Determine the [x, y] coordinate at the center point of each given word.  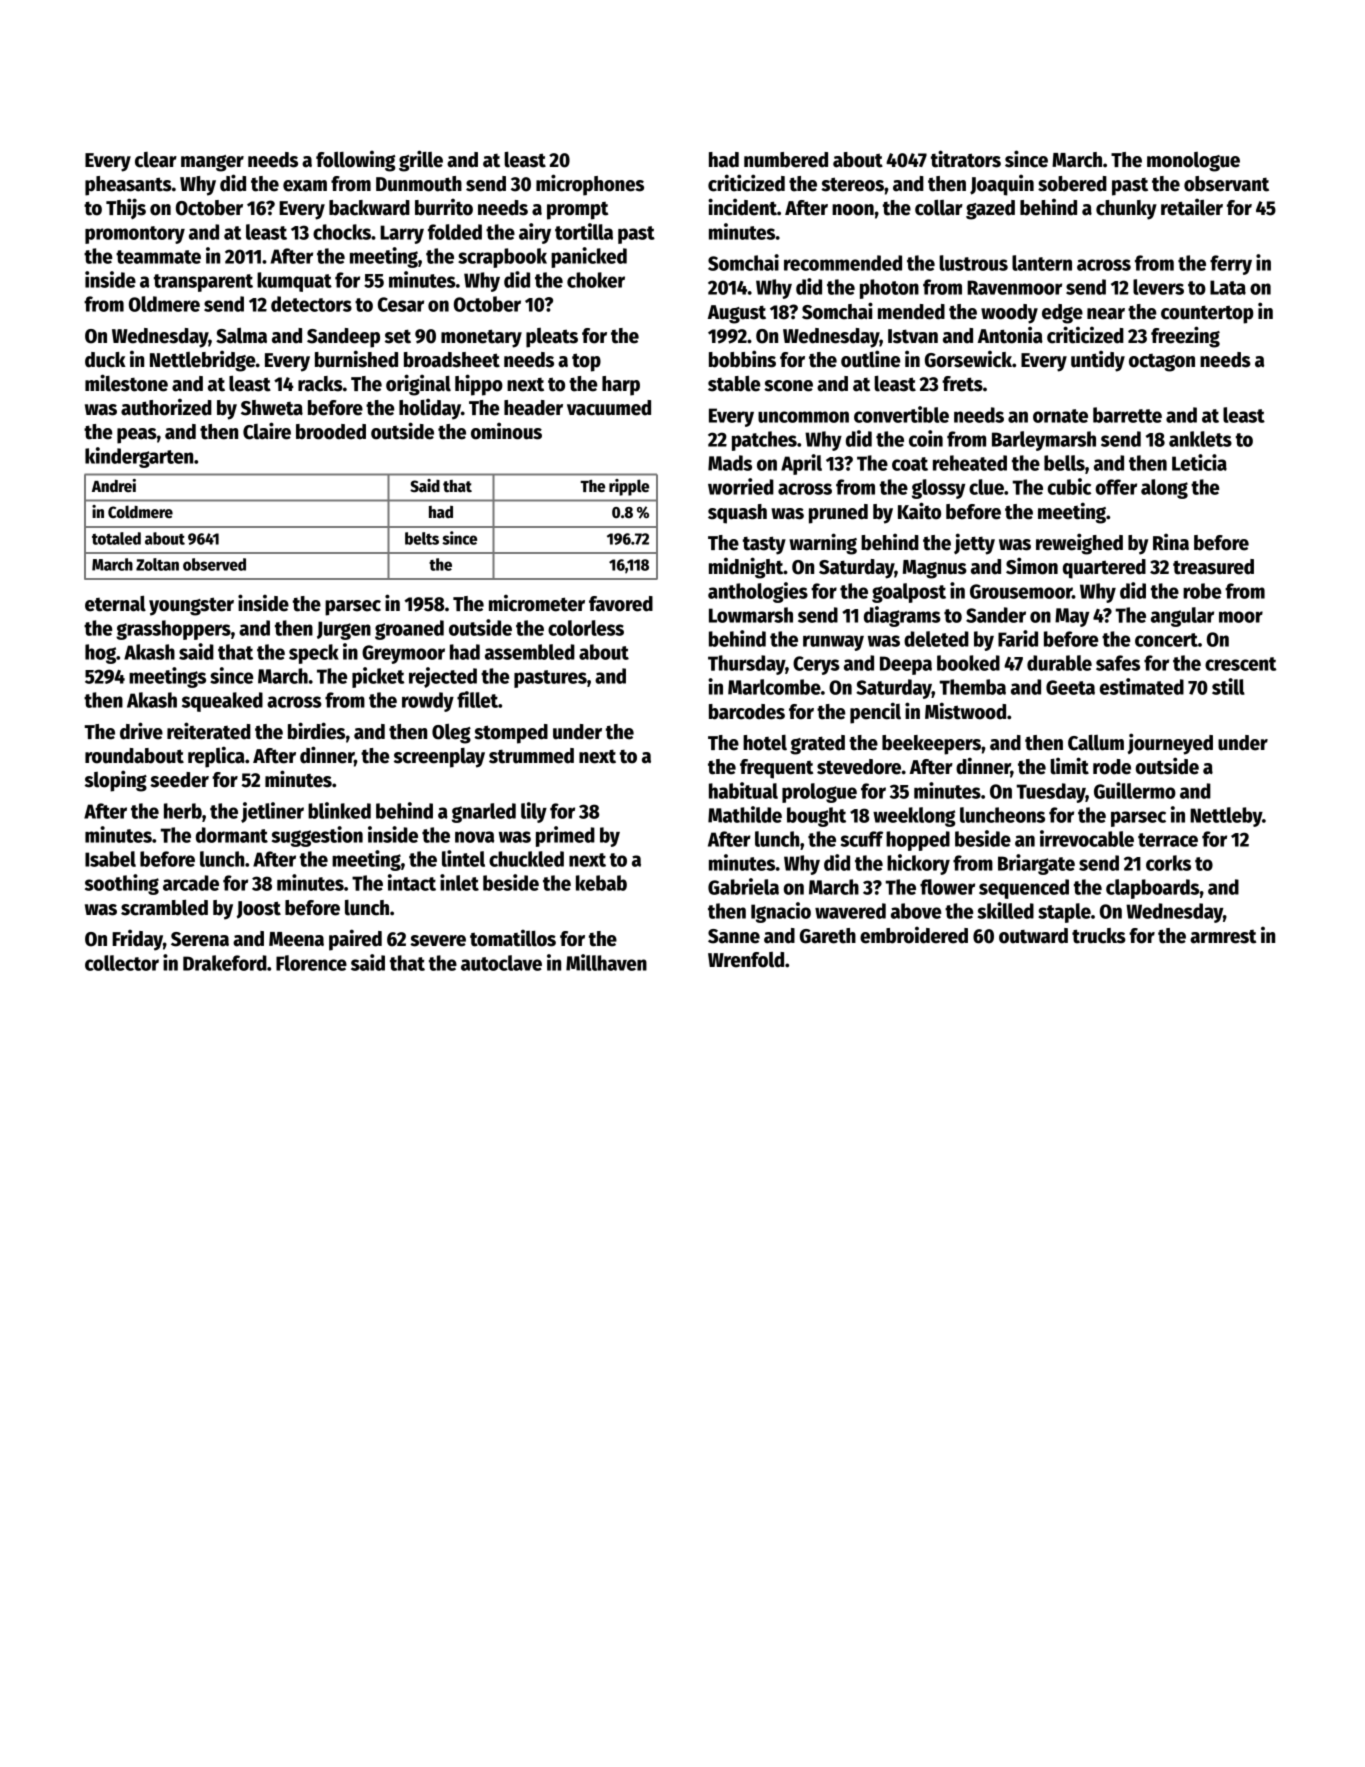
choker [596, 280]
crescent [1241, 664]
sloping [116, 781]
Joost [259, 910]
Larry [402, 234]
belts [422, 538]
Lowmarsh [751, 615]
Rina [1171, 542]
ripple [629, 487]
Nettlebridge [203, 361]
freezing [1185, 337]
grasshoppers [173, 630]
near [1106, 314]
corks [1168, 863]
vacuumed [609, 408]
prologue [819, 793]
